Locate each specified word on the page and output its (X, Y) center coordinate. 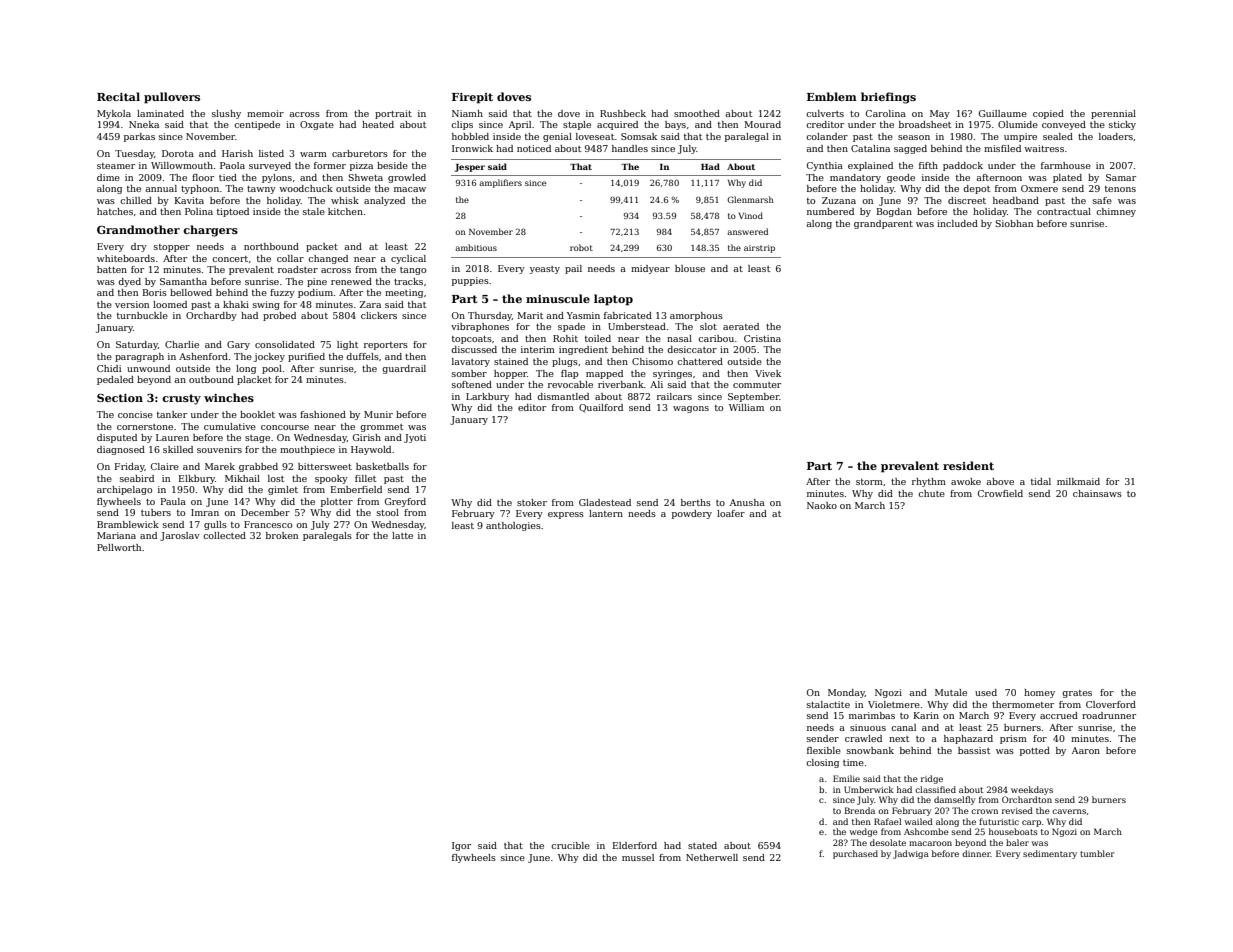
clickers (379, 315)
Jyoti (415, 438)
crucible (570, 845)
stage (257, 439)
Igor (461, 846)
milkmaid (1078, 481)
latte (402, 535)
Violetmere (894, 704)
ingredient (583, 350)
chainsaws (1097, 493)
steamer (116, 166)
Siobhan (1014, 223)
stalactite (828, 704)
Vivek (768, 373)
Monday (846, 693)
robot (581, 247)
